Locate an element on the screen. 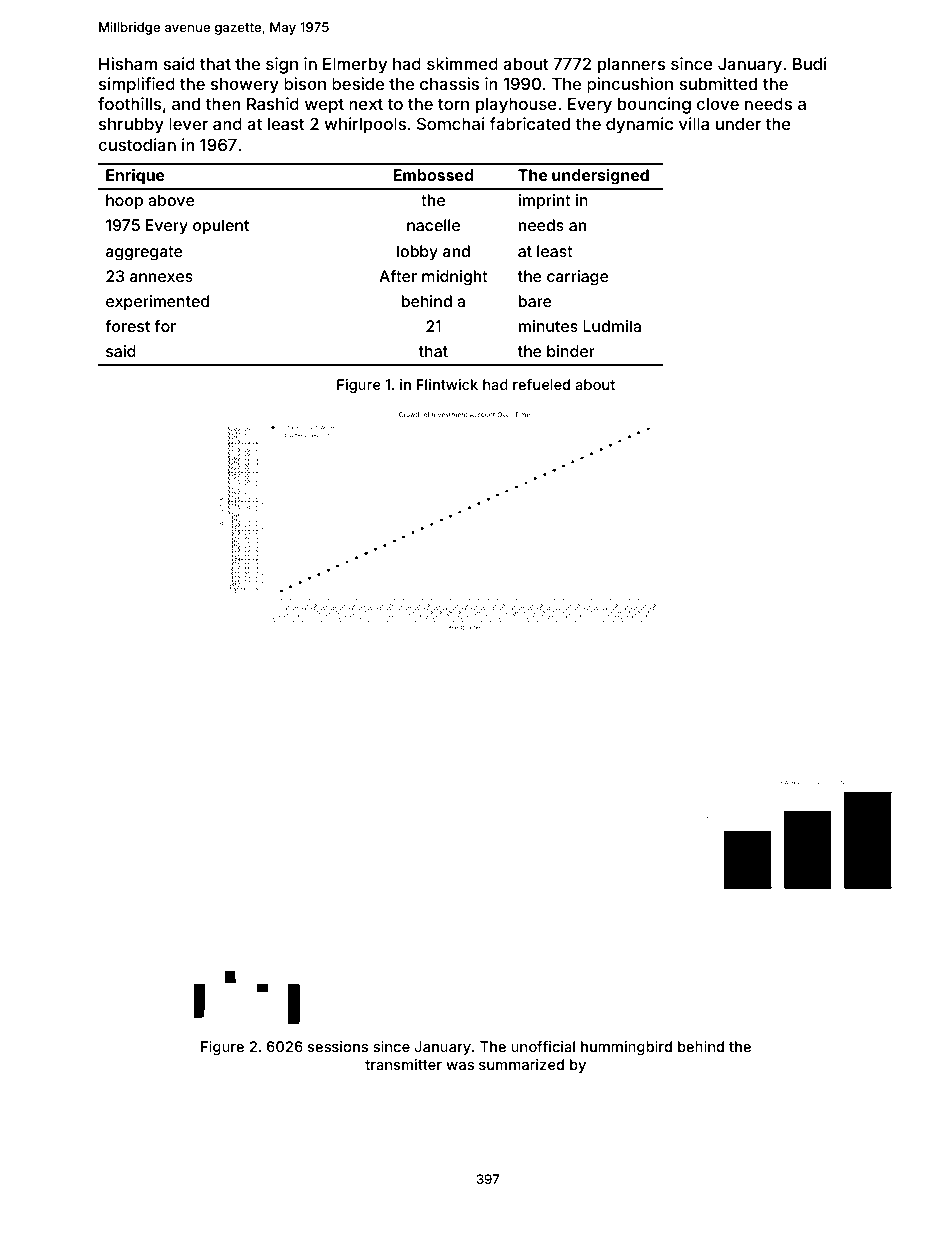  summarized is located at coordinates (521, 1064).
